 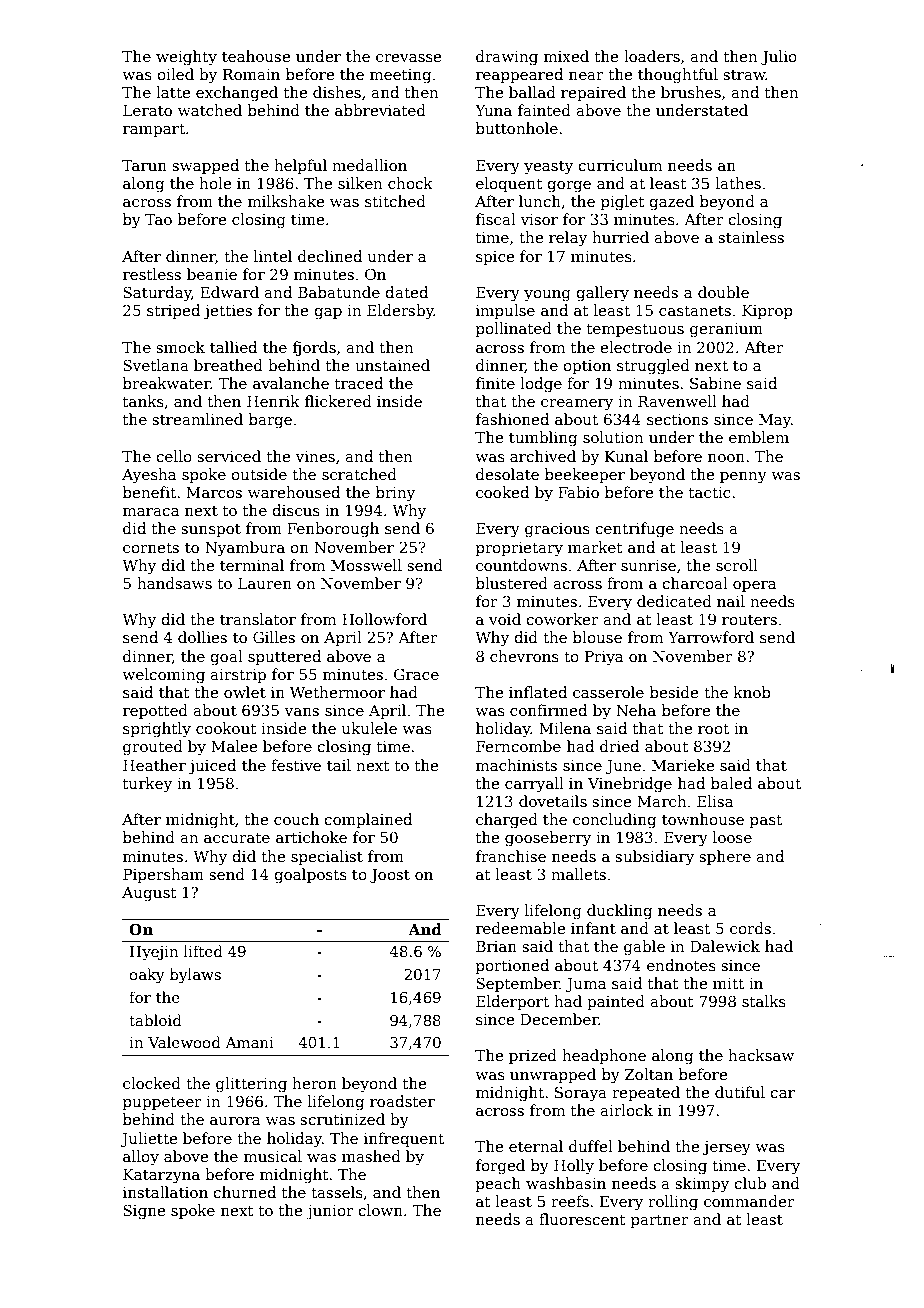 I want to click on musical, so click(x=273, y=1156).
